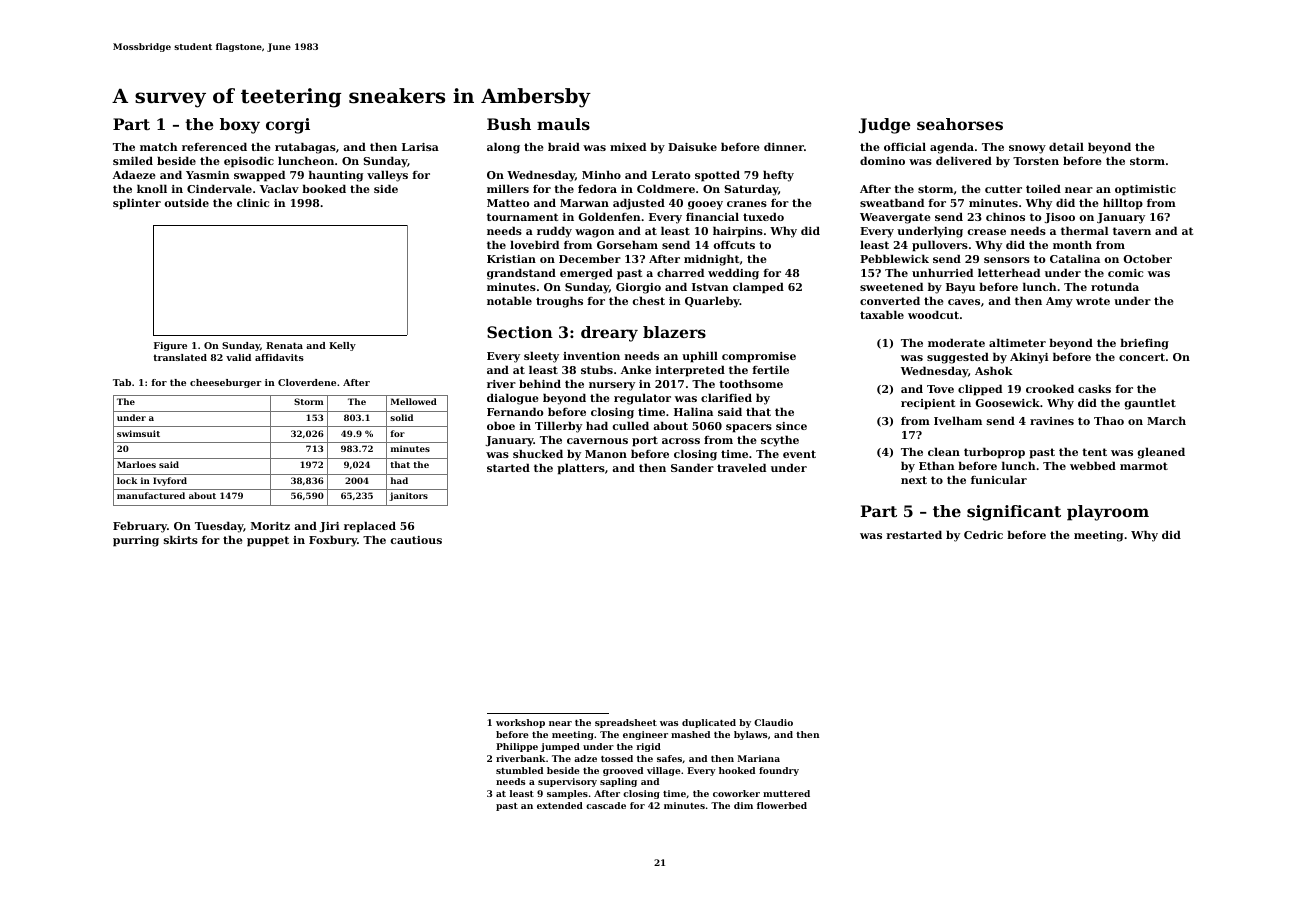  What do you see at coordinates (884, 126) in the screenshot?
I see `Judge` at bounding box center [884, 126].
